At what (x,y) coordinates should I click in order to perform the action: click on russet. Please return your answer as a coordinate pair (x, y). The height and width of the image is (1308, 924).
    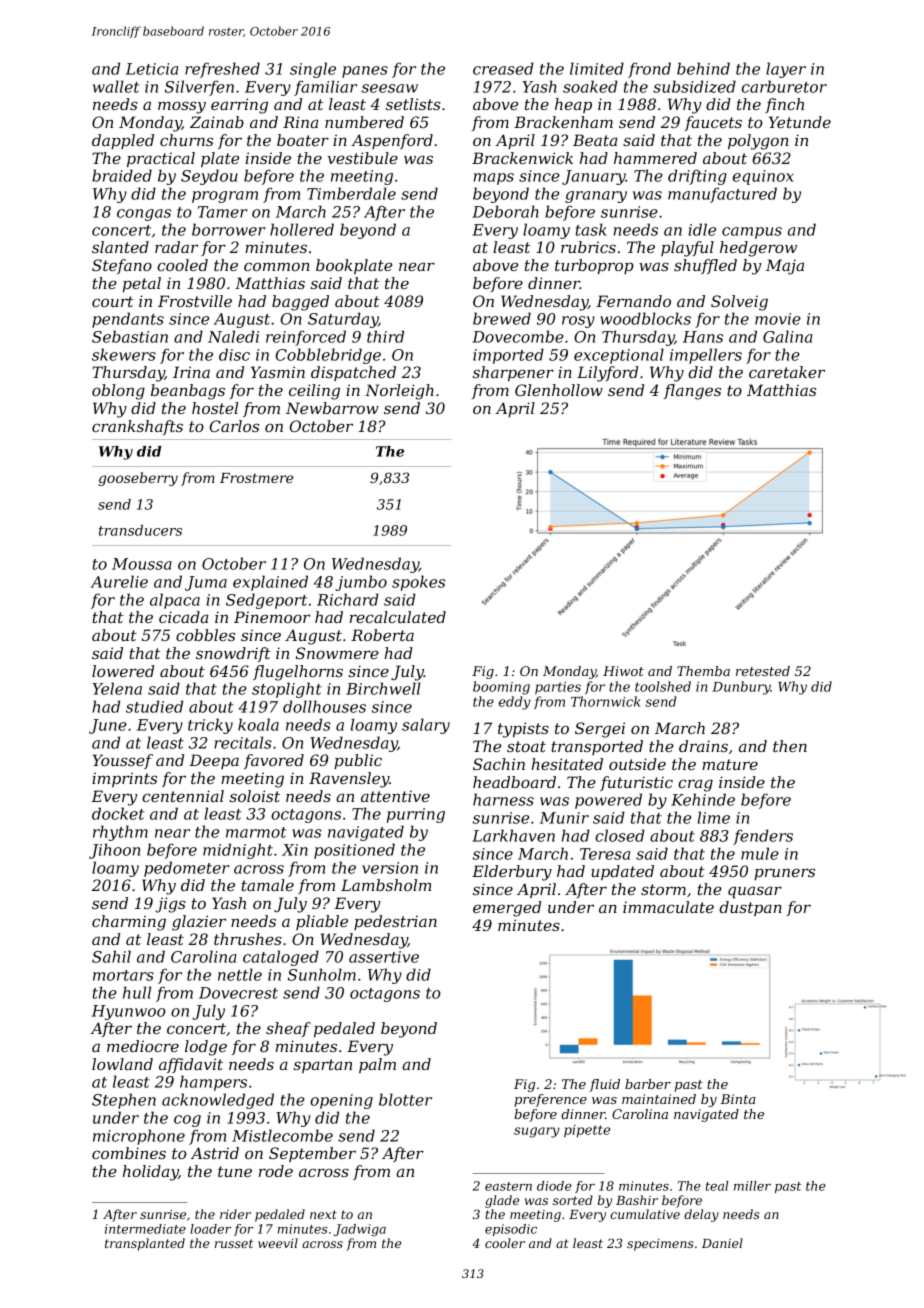
    Looking at the image, I should click on (234, 1243).
